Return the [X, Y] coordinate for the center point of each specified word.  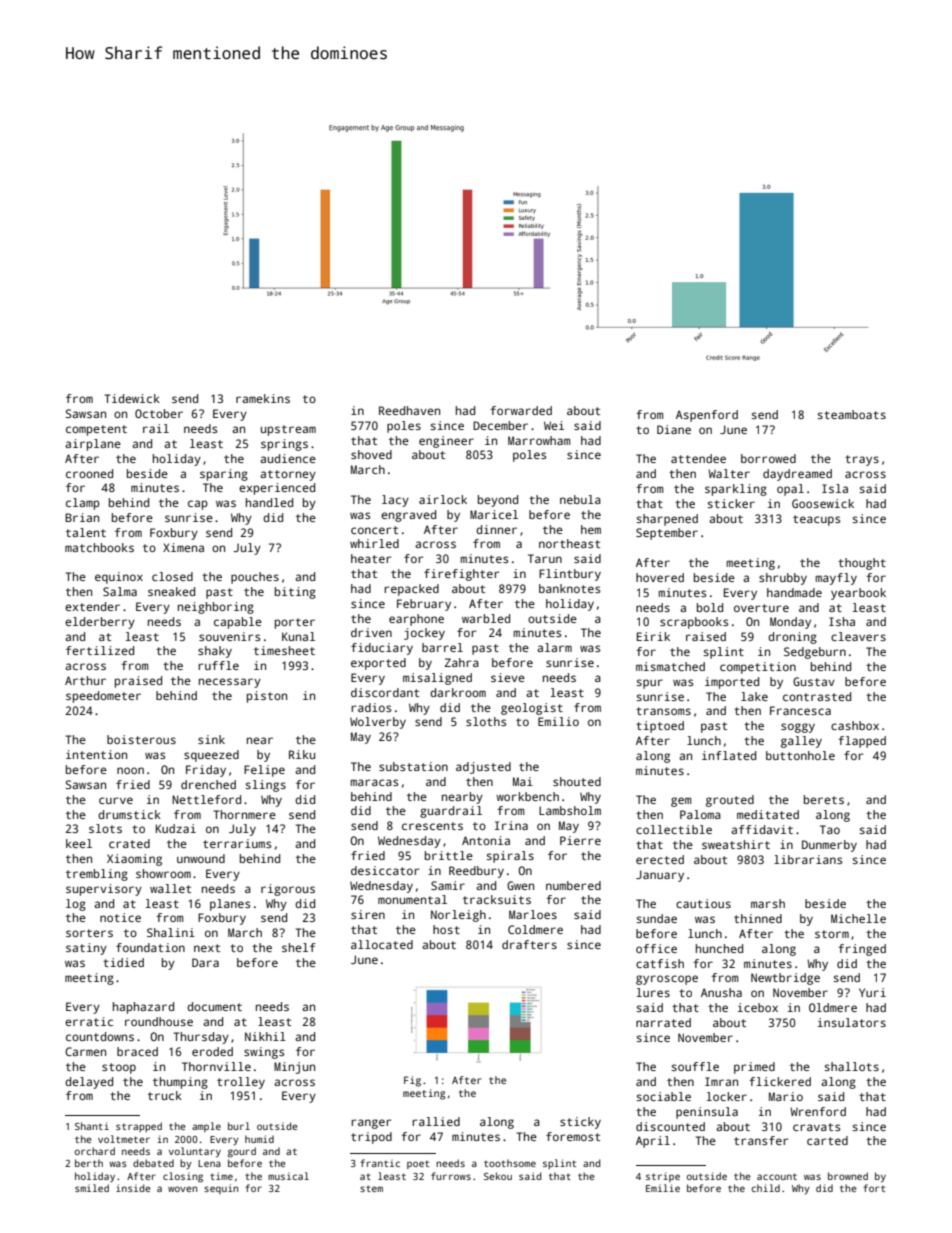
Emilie [663, 1188]
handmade [794, 592]
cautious [703, 903]
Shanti [92, 1126]
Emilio [558, 721]
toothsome [510, 1163]
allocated [382, 944]
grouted [730, 801]
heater [371, 558]
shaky [215, 652]
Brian [82, 517]
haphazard [143, 1008]
